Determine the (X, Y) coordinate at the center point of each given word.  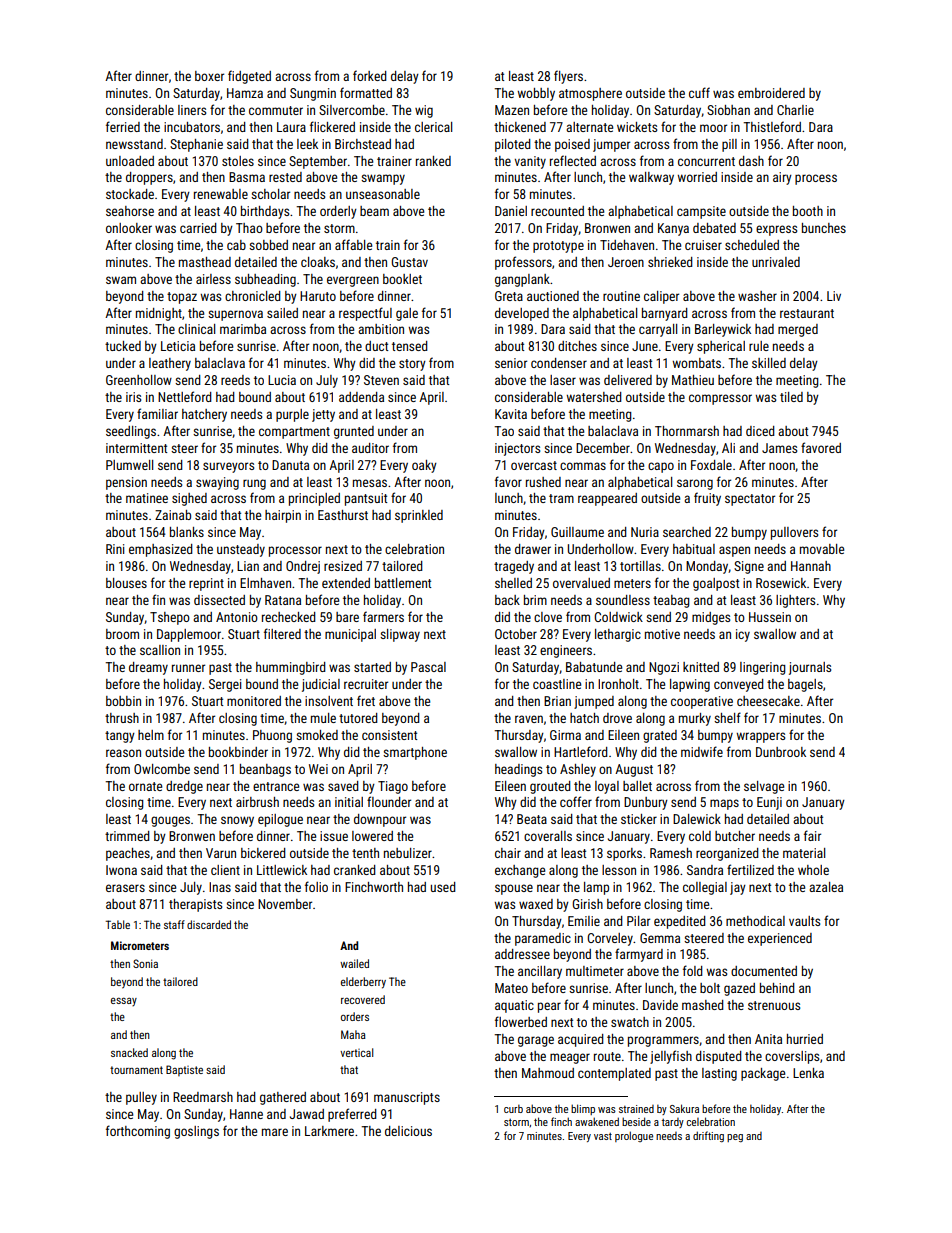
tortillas (640, 566)
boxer (209, 76)
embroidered (771, 93)
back (507, 600)
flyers (568, 77)
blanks (187, 532)
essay (124, 1002)
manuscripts (407, 1098)
